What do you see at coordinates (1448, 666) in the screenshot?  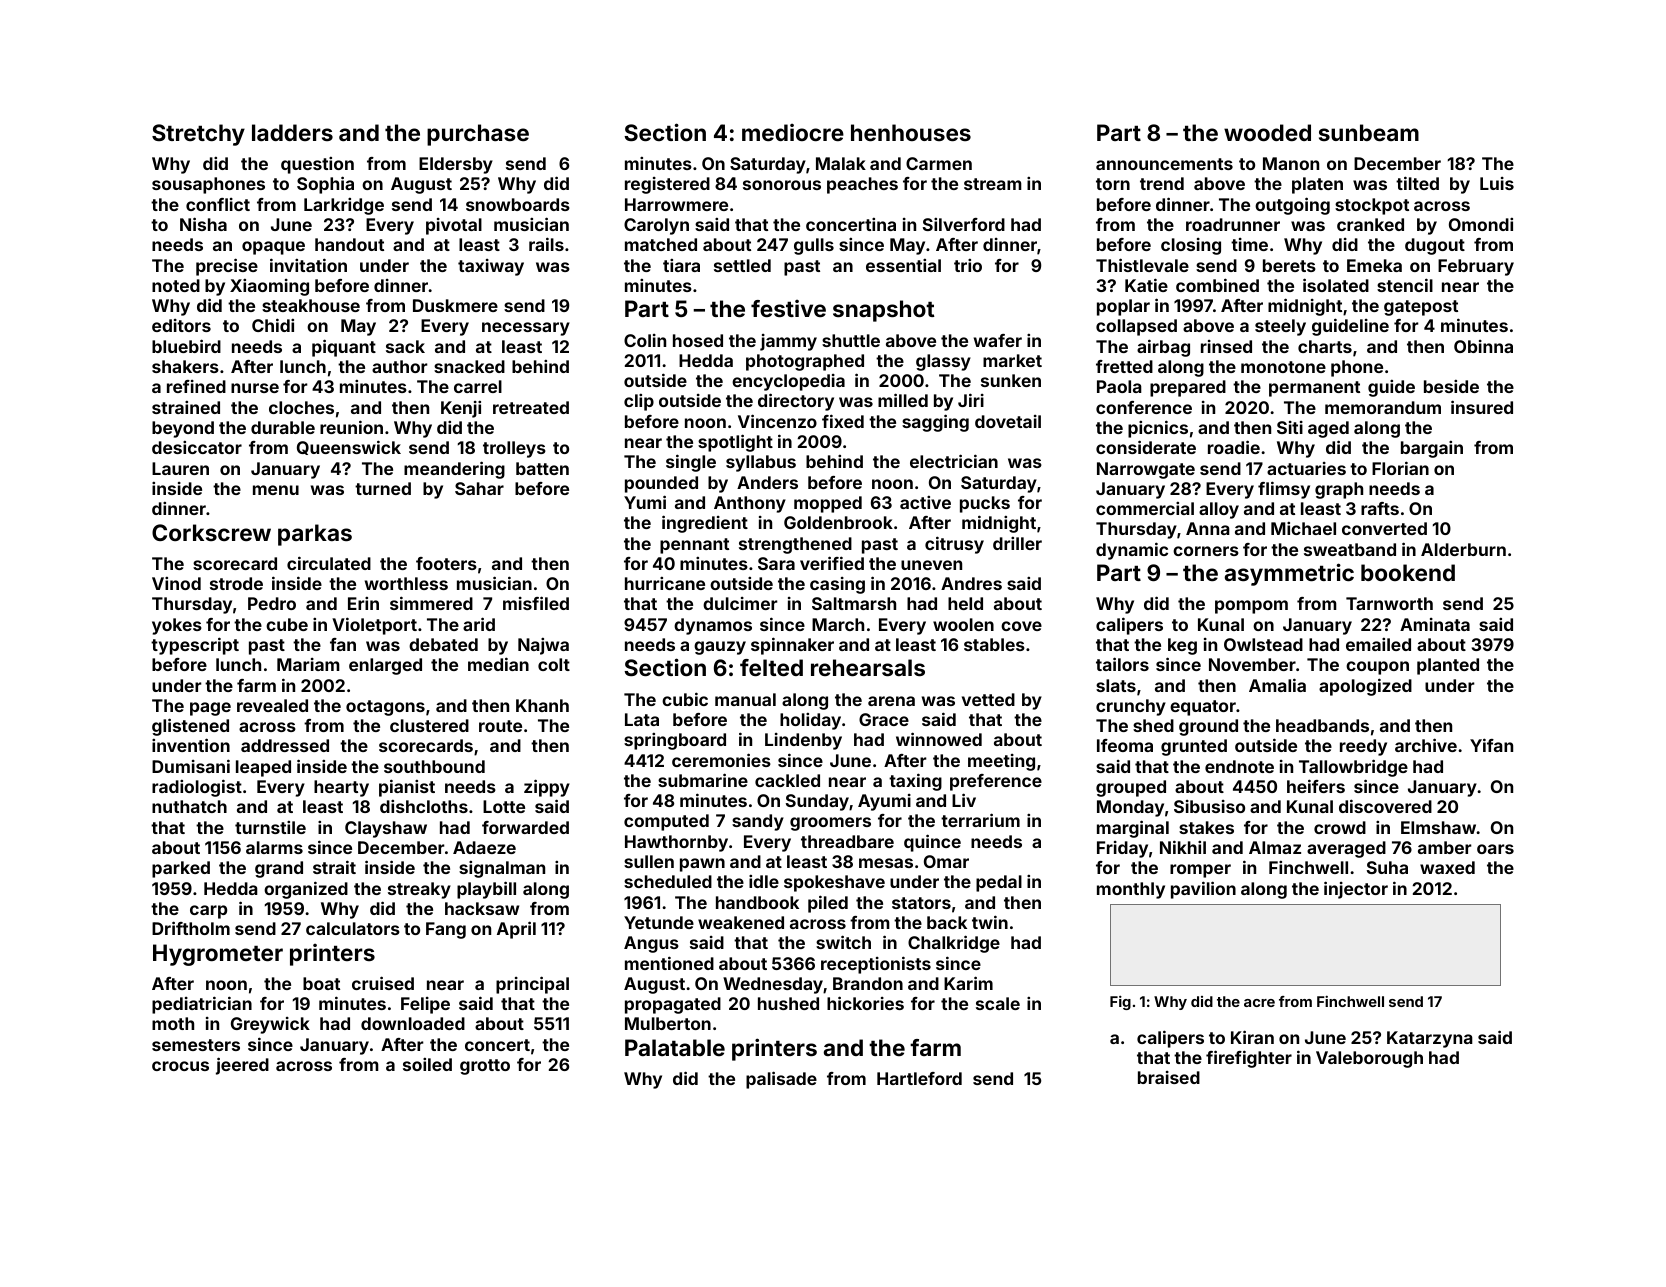 I see `planted` at bounding box center [1448, 666].
